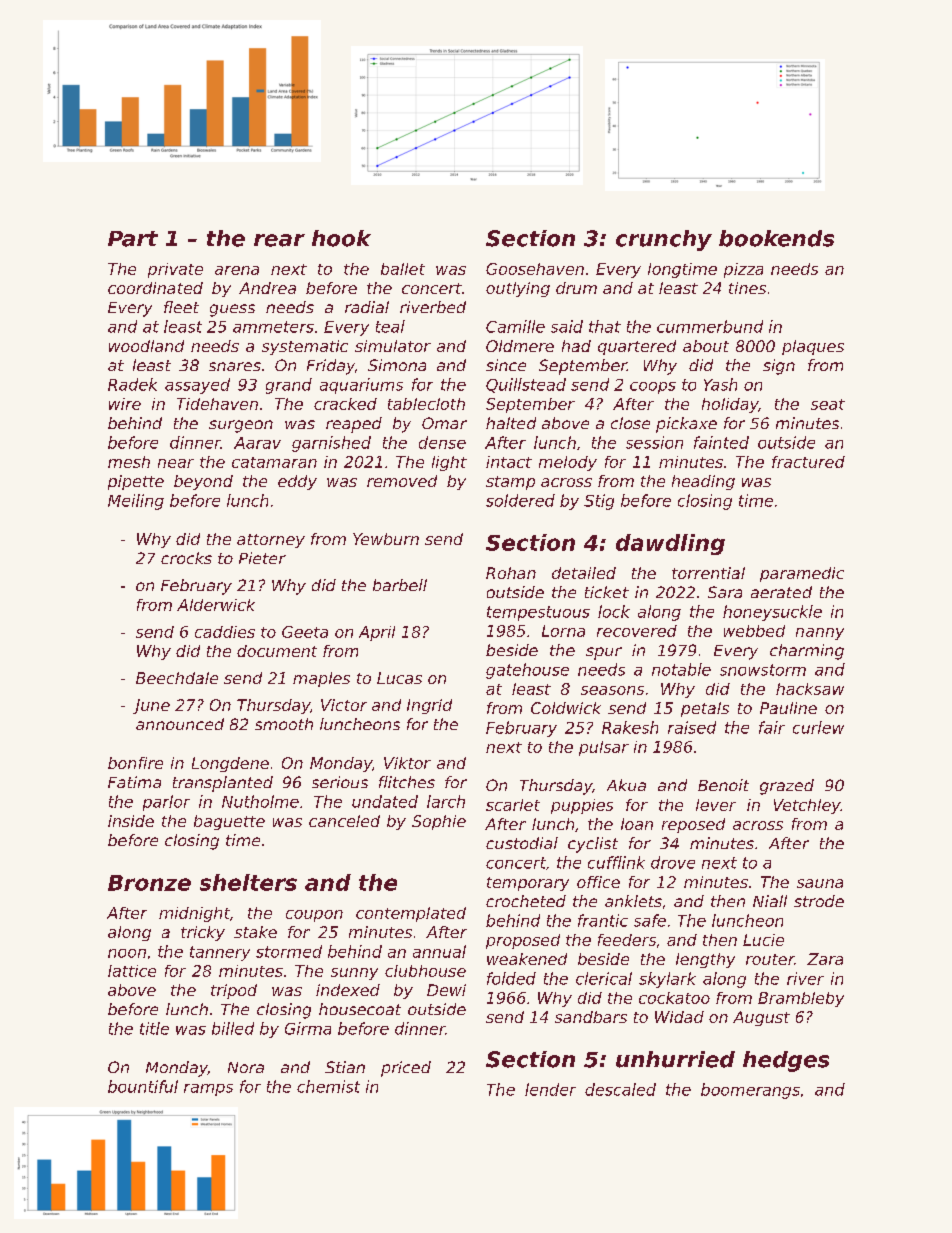  Describe the element at coordinates (808, 462) in the screenshot. I see `fractured` at that location.
